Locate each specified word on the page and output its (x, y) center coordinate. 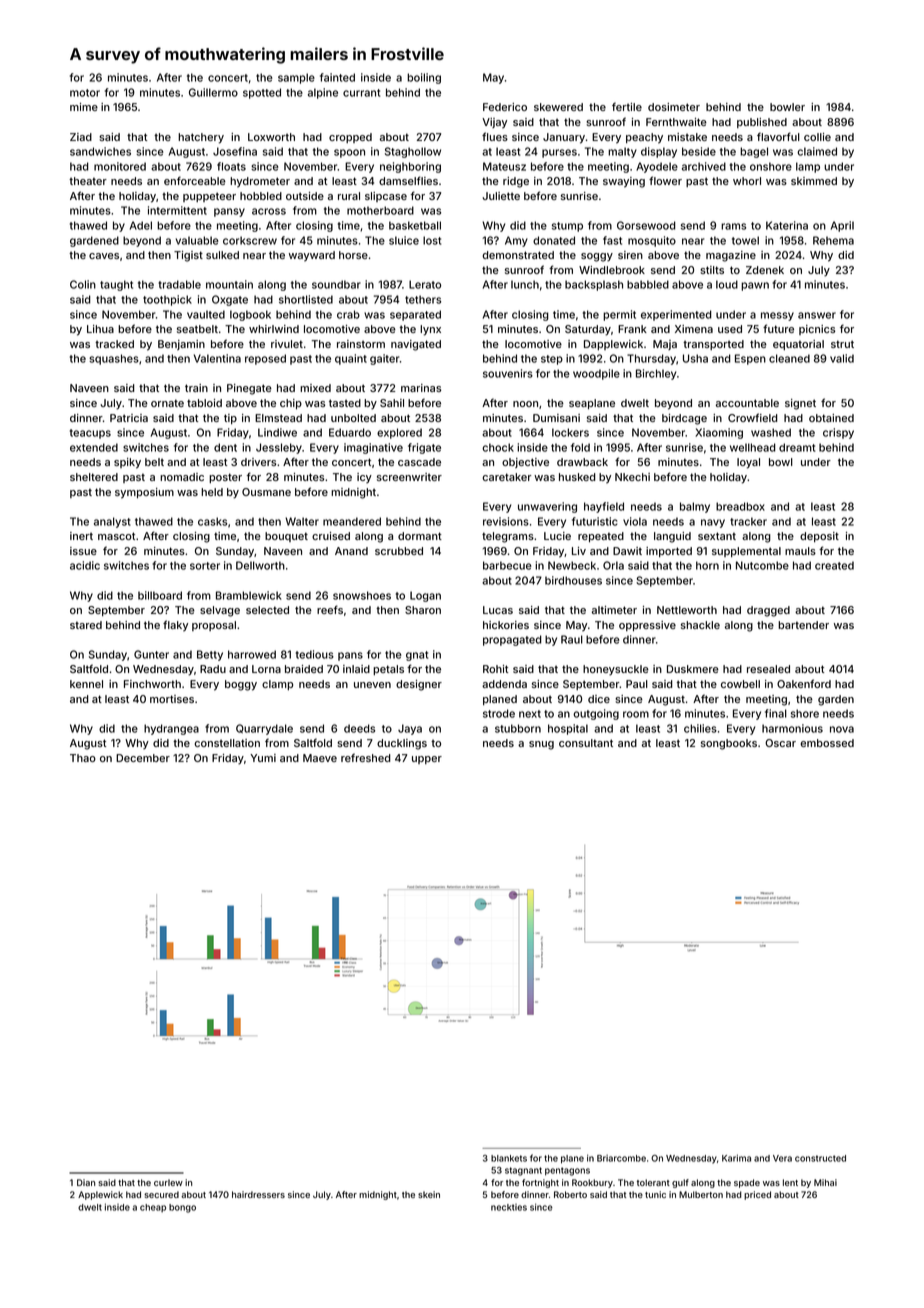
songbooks (729, 744)
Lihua (100, 329)
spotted (262, 93)
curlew (168, 1182)
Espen (750, 359)
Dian (86, 1182)
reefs (330, 609)
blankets (509, 1158)
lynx (430, 330)
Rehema (833, 240)
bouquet (286, 537)
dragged (768, 611)
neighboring (410, 167)
